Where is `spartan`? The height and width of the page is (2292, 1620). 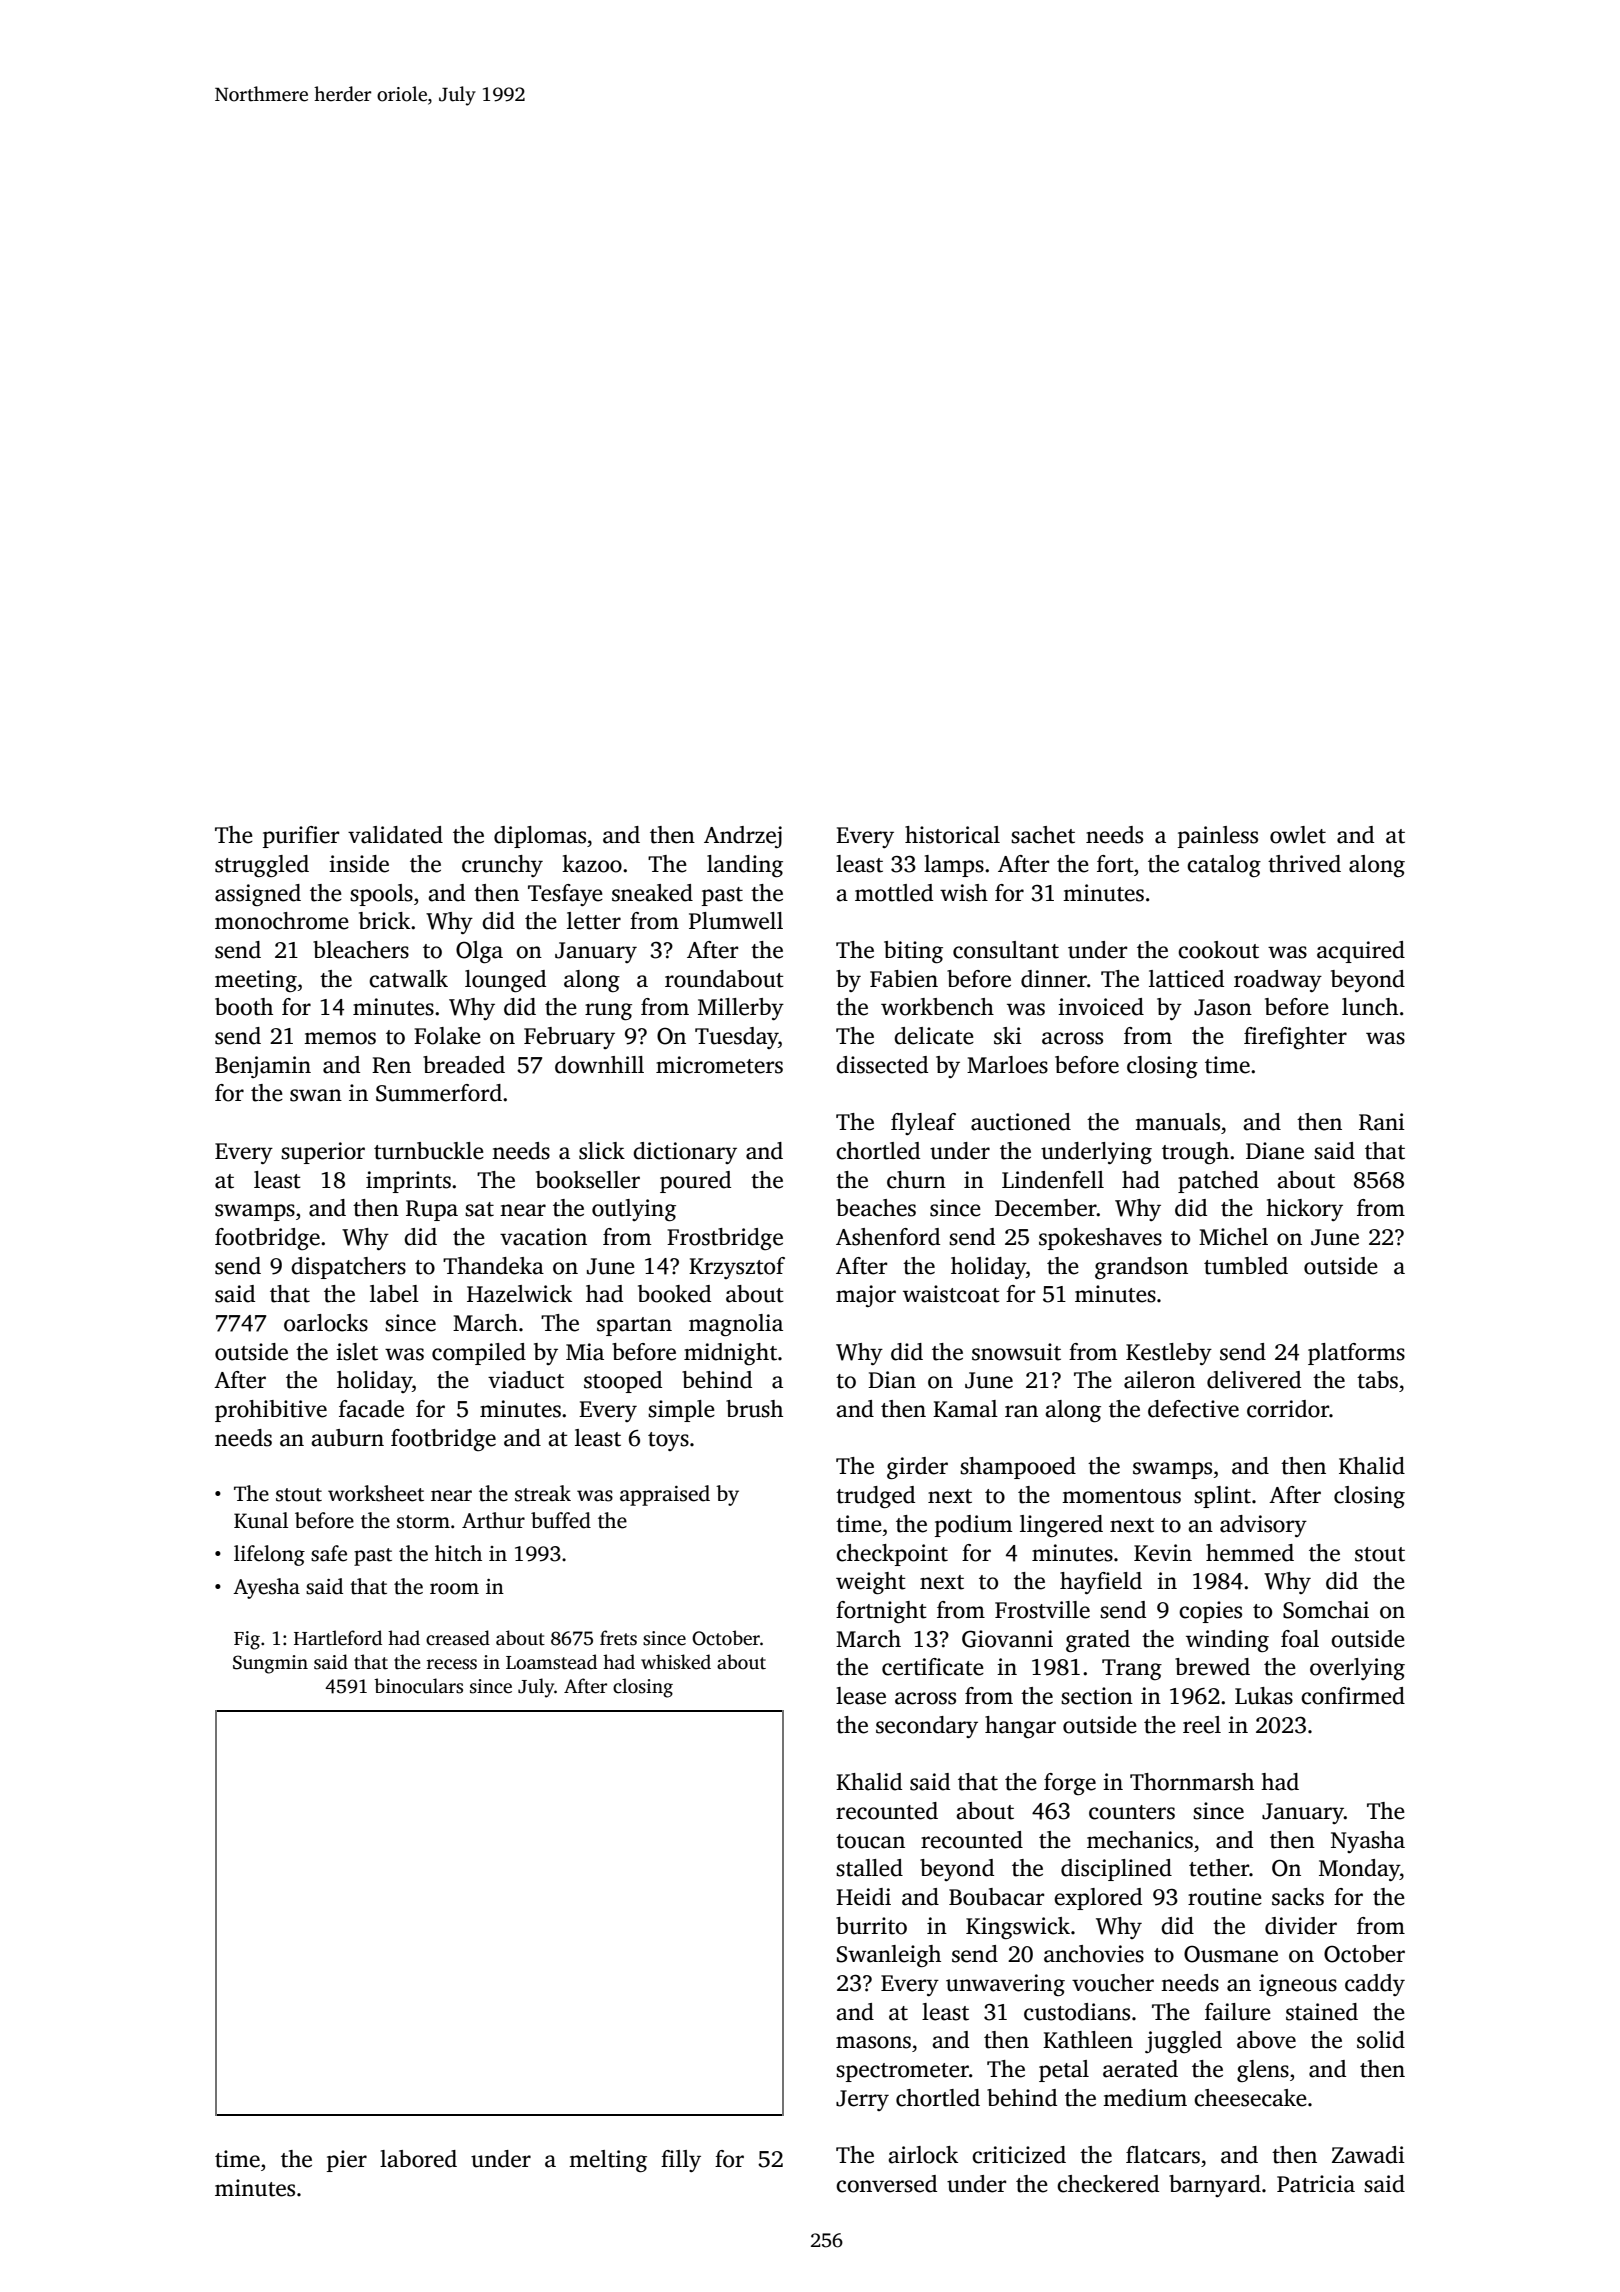 spartan is located at coordinates (634, 1326).
